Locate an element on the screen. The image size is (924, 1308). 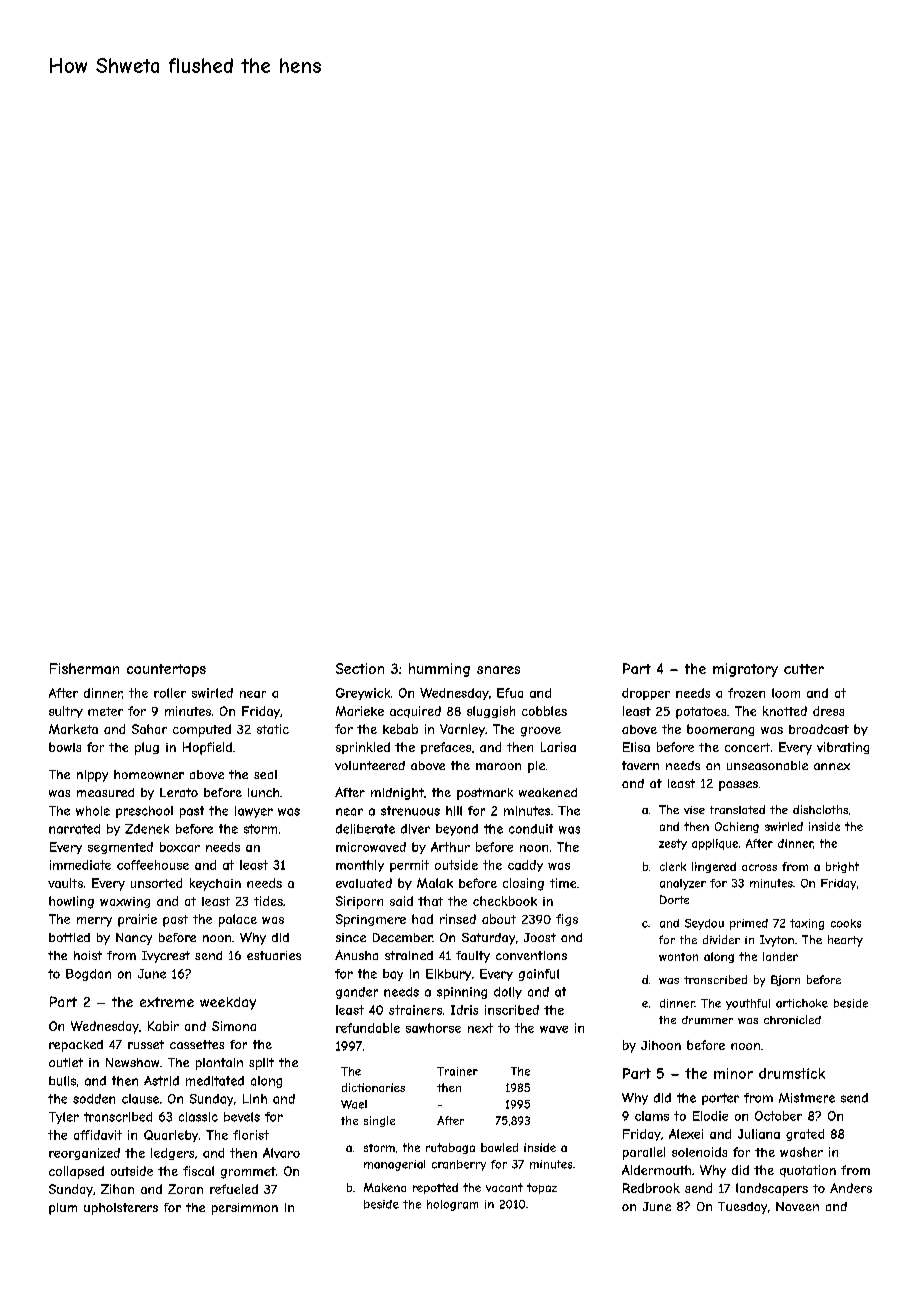
dropper is located at coordinates (646, 694).
